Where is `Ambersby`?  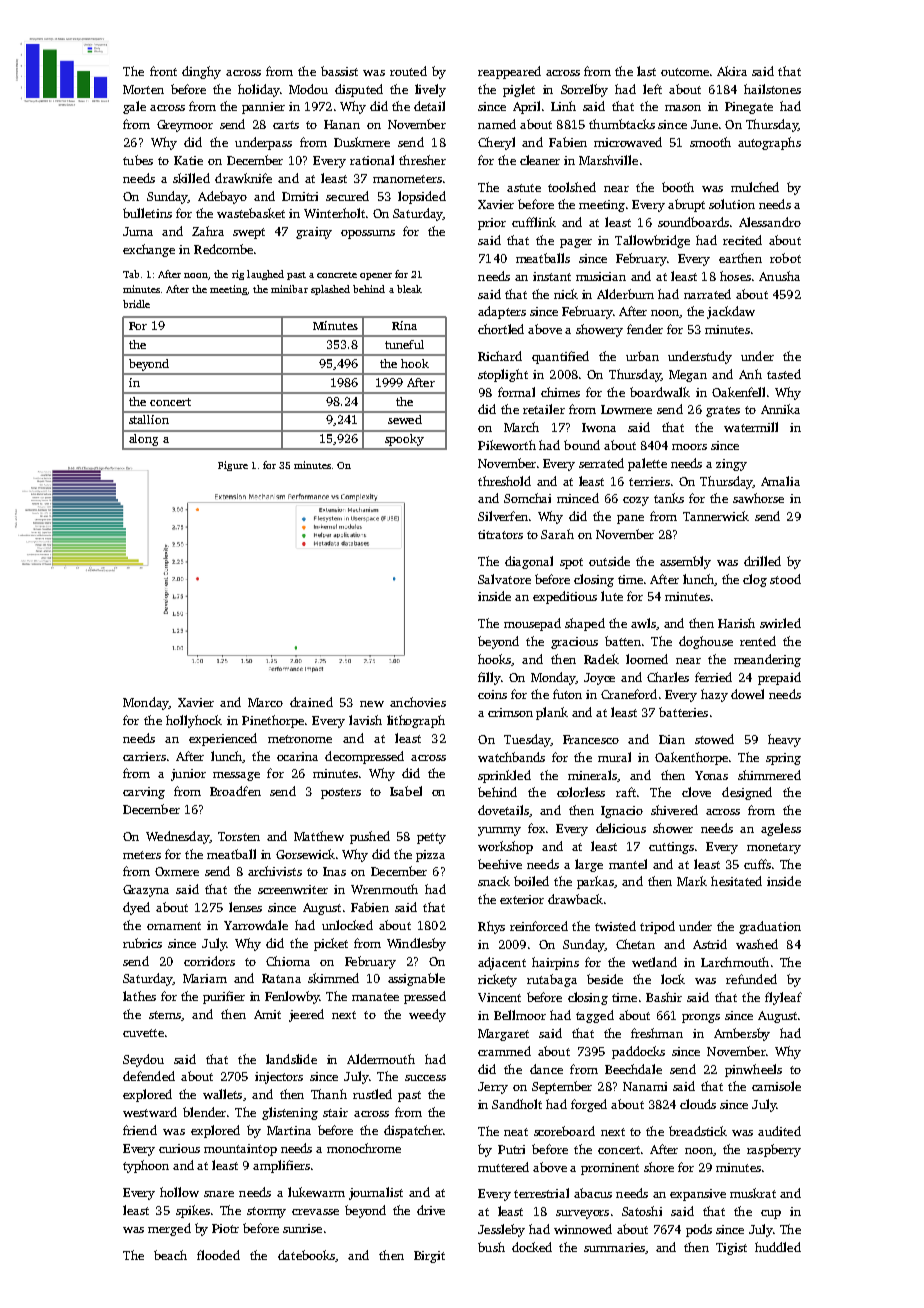
Ambersby is located at coordinates (742, 1034).
